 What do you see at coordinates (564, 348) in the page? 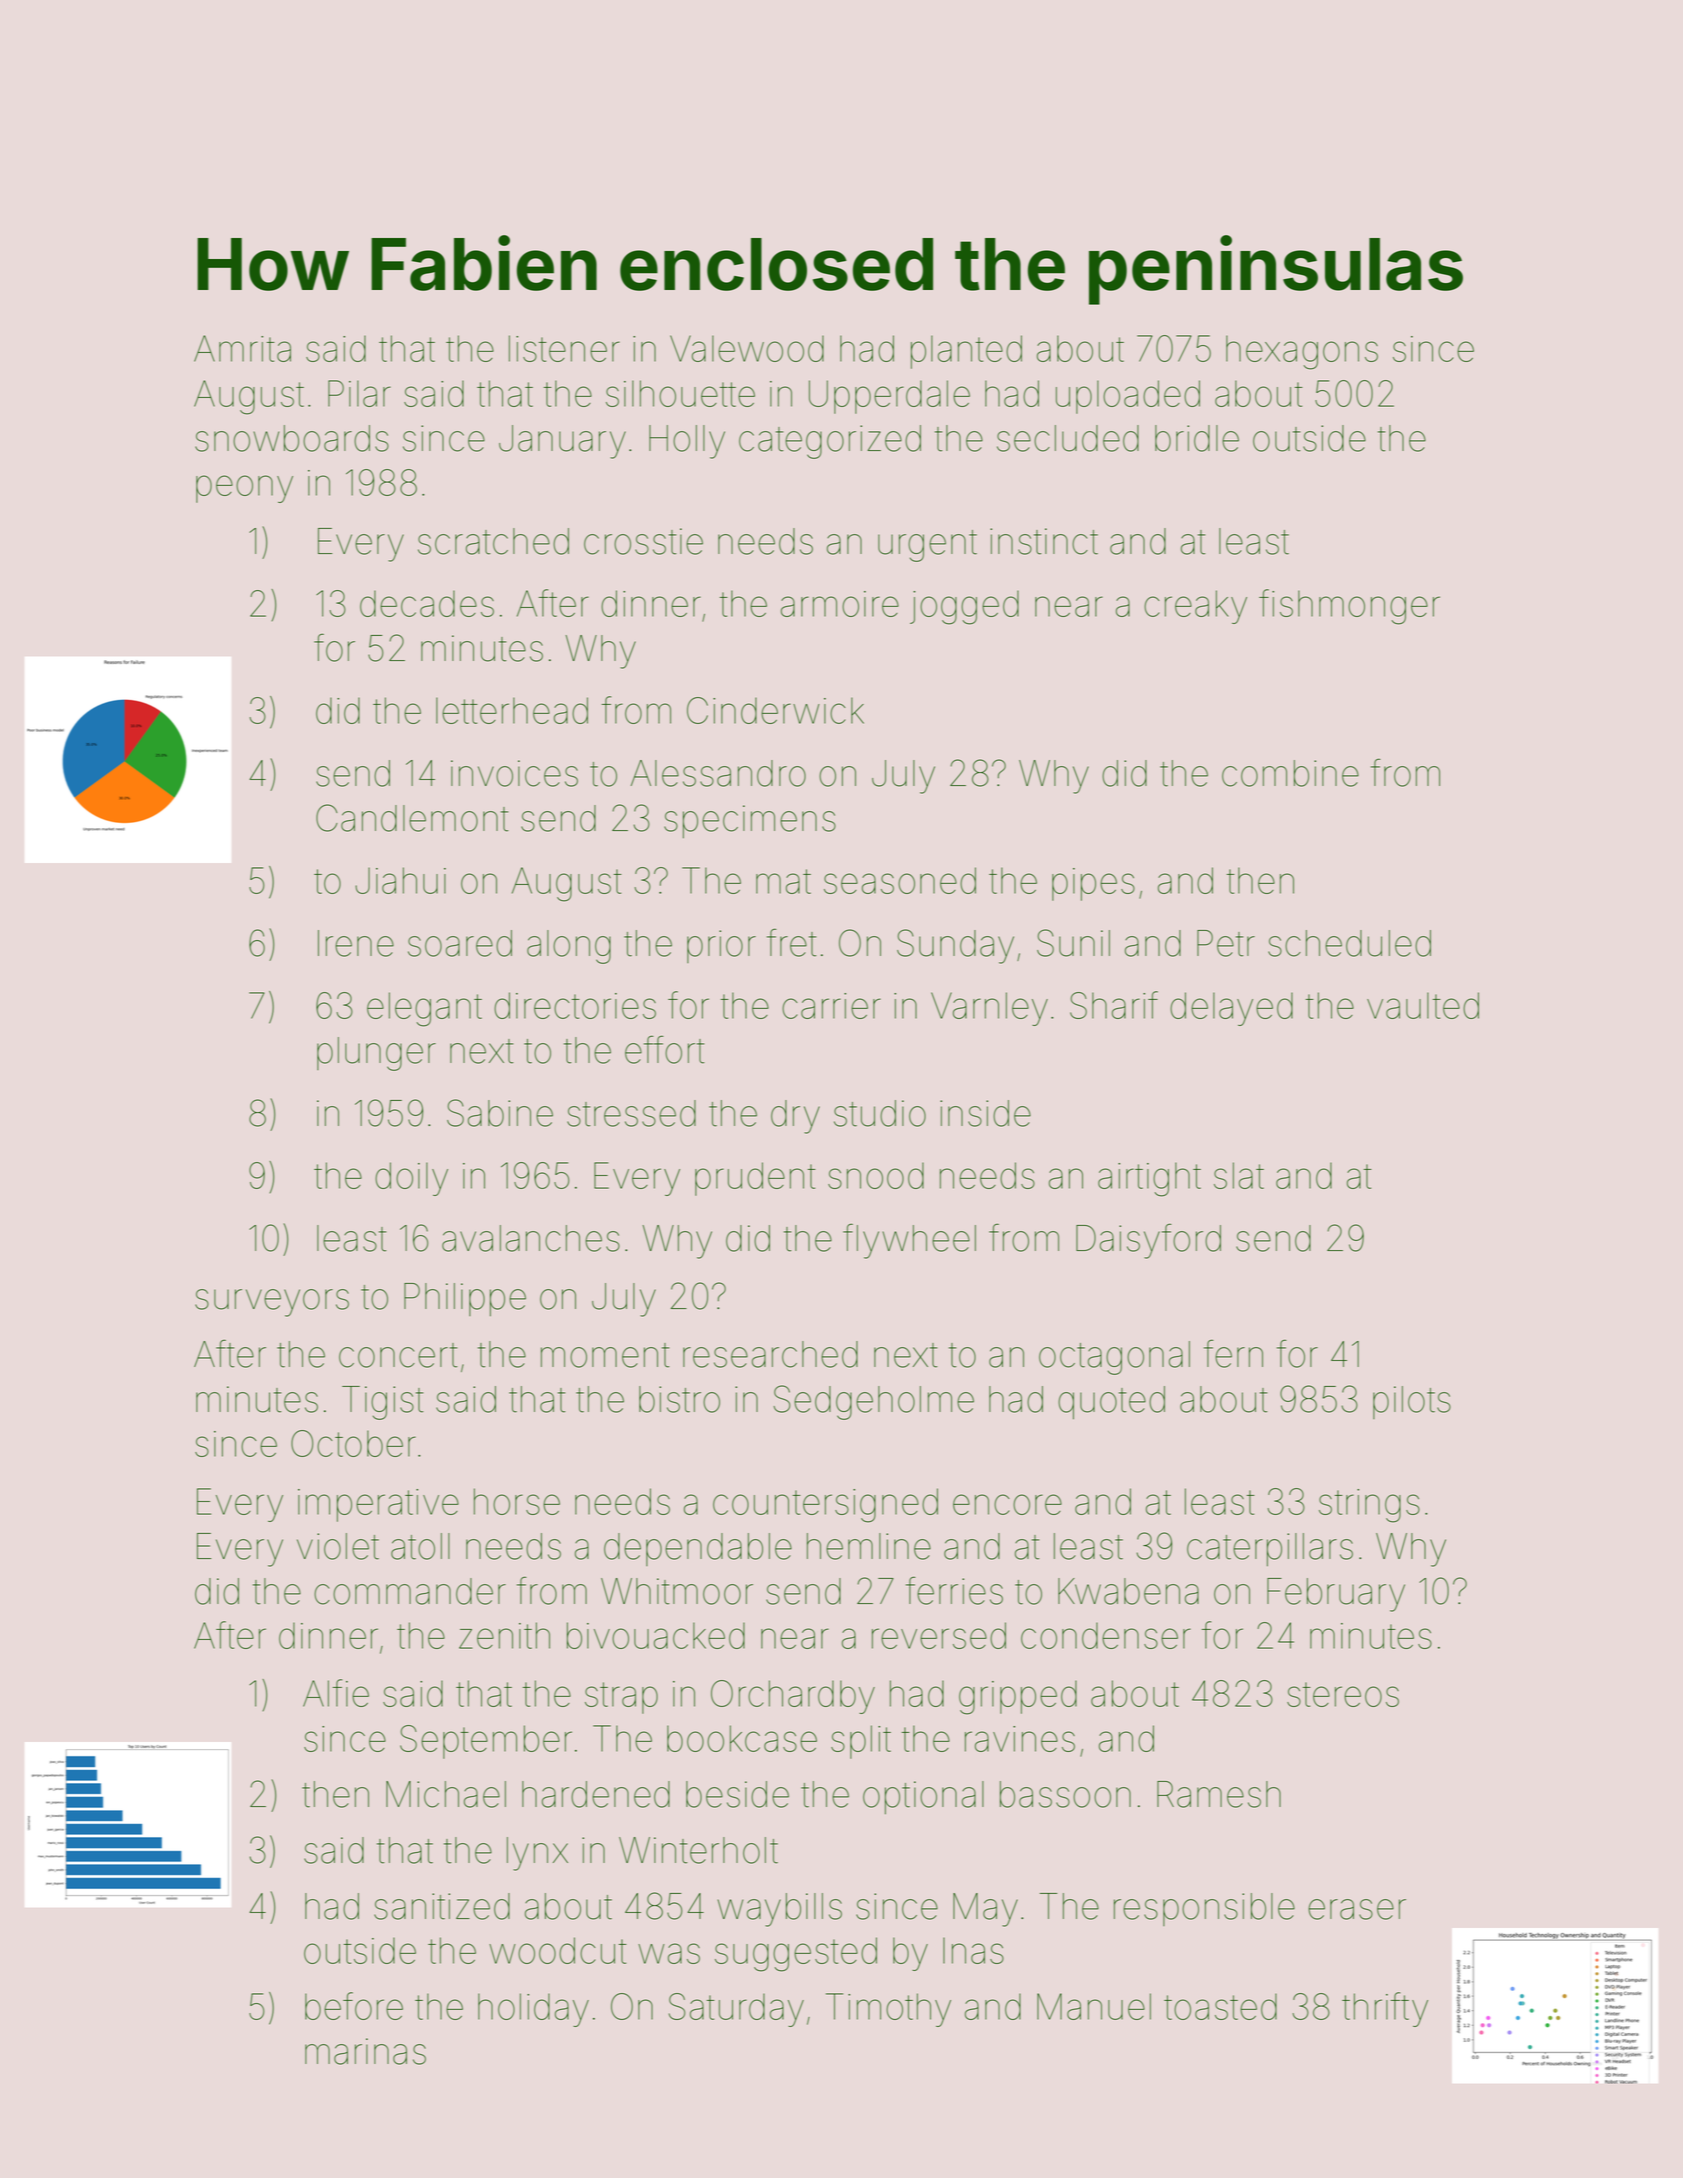
I see `listener` at bounding box center [564, 348].
